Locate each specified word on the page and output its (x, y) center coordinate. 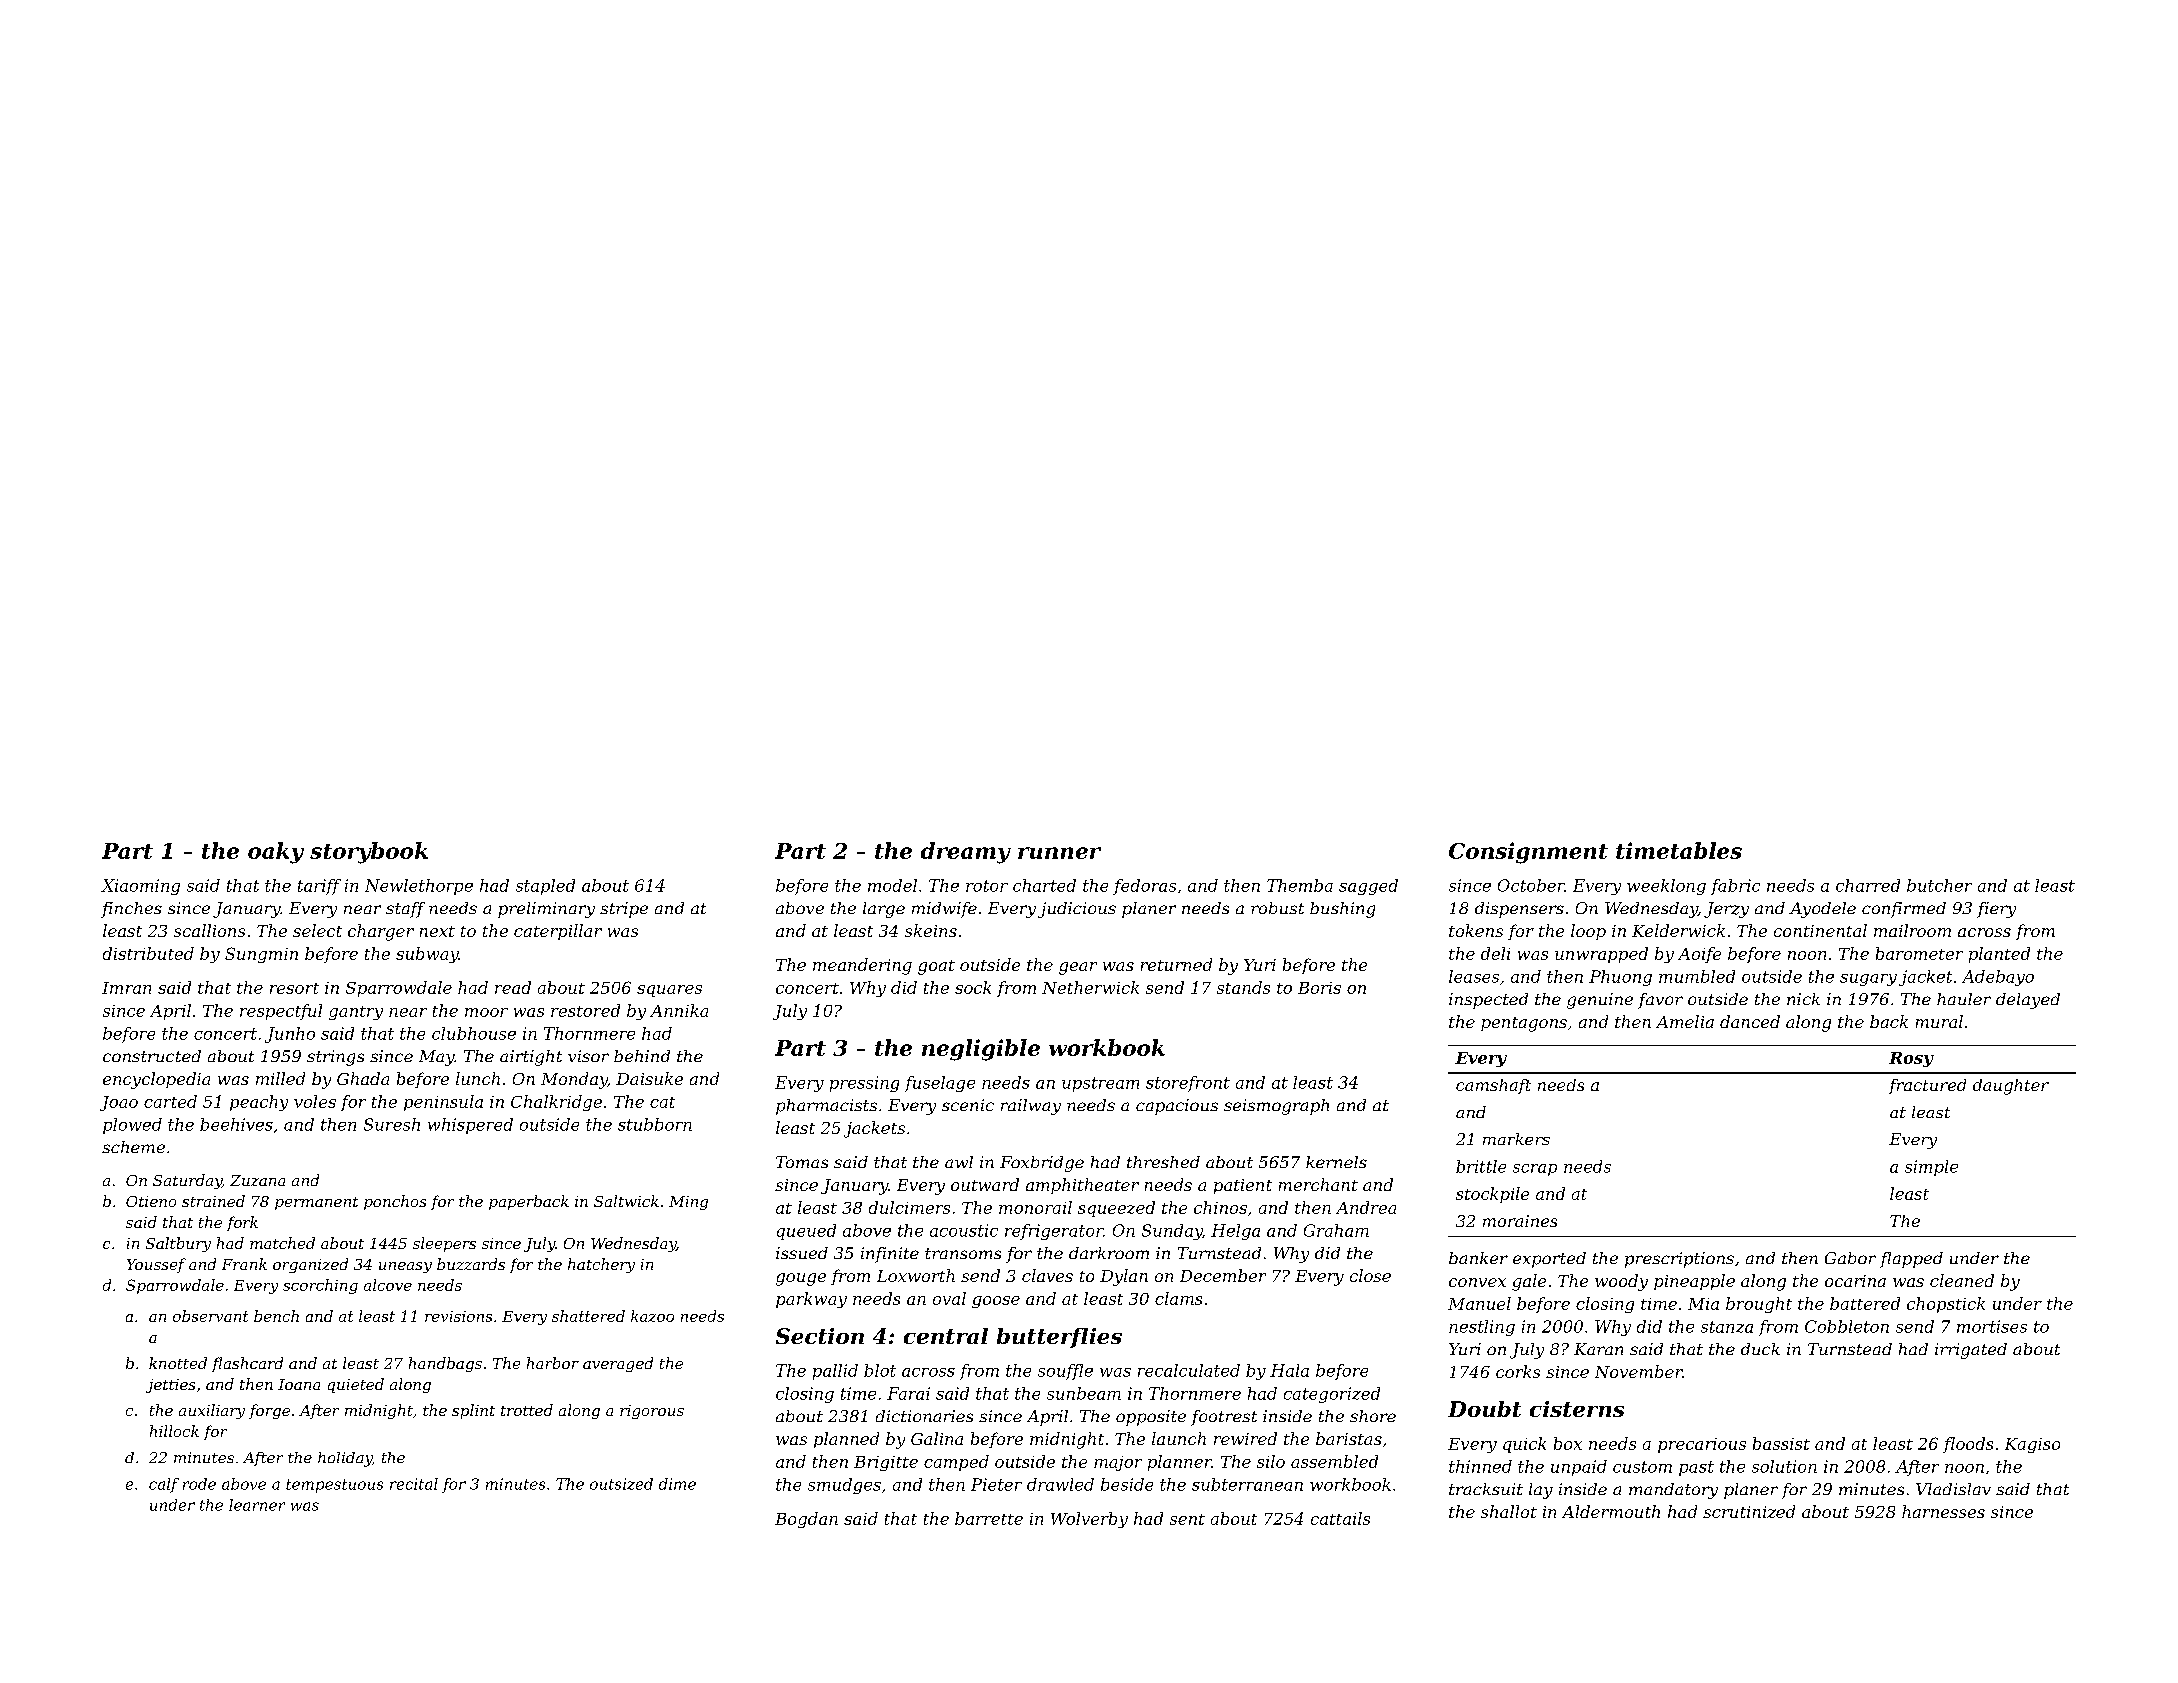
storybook (369, 853)
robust (1277, 908)
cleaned (1962, 1280)
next (437, 931)
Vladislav (1953, 1489)
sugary (1868, 980)
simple (1931, 1168)
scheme (133, 1147)
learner (257, 1505)
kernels (1336, 1162)
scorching (320, 1286)
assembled (1334, 1461)
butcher (1939, 885)
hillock (174, 1431)
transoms (963, 1253)
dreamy (966, 853)
